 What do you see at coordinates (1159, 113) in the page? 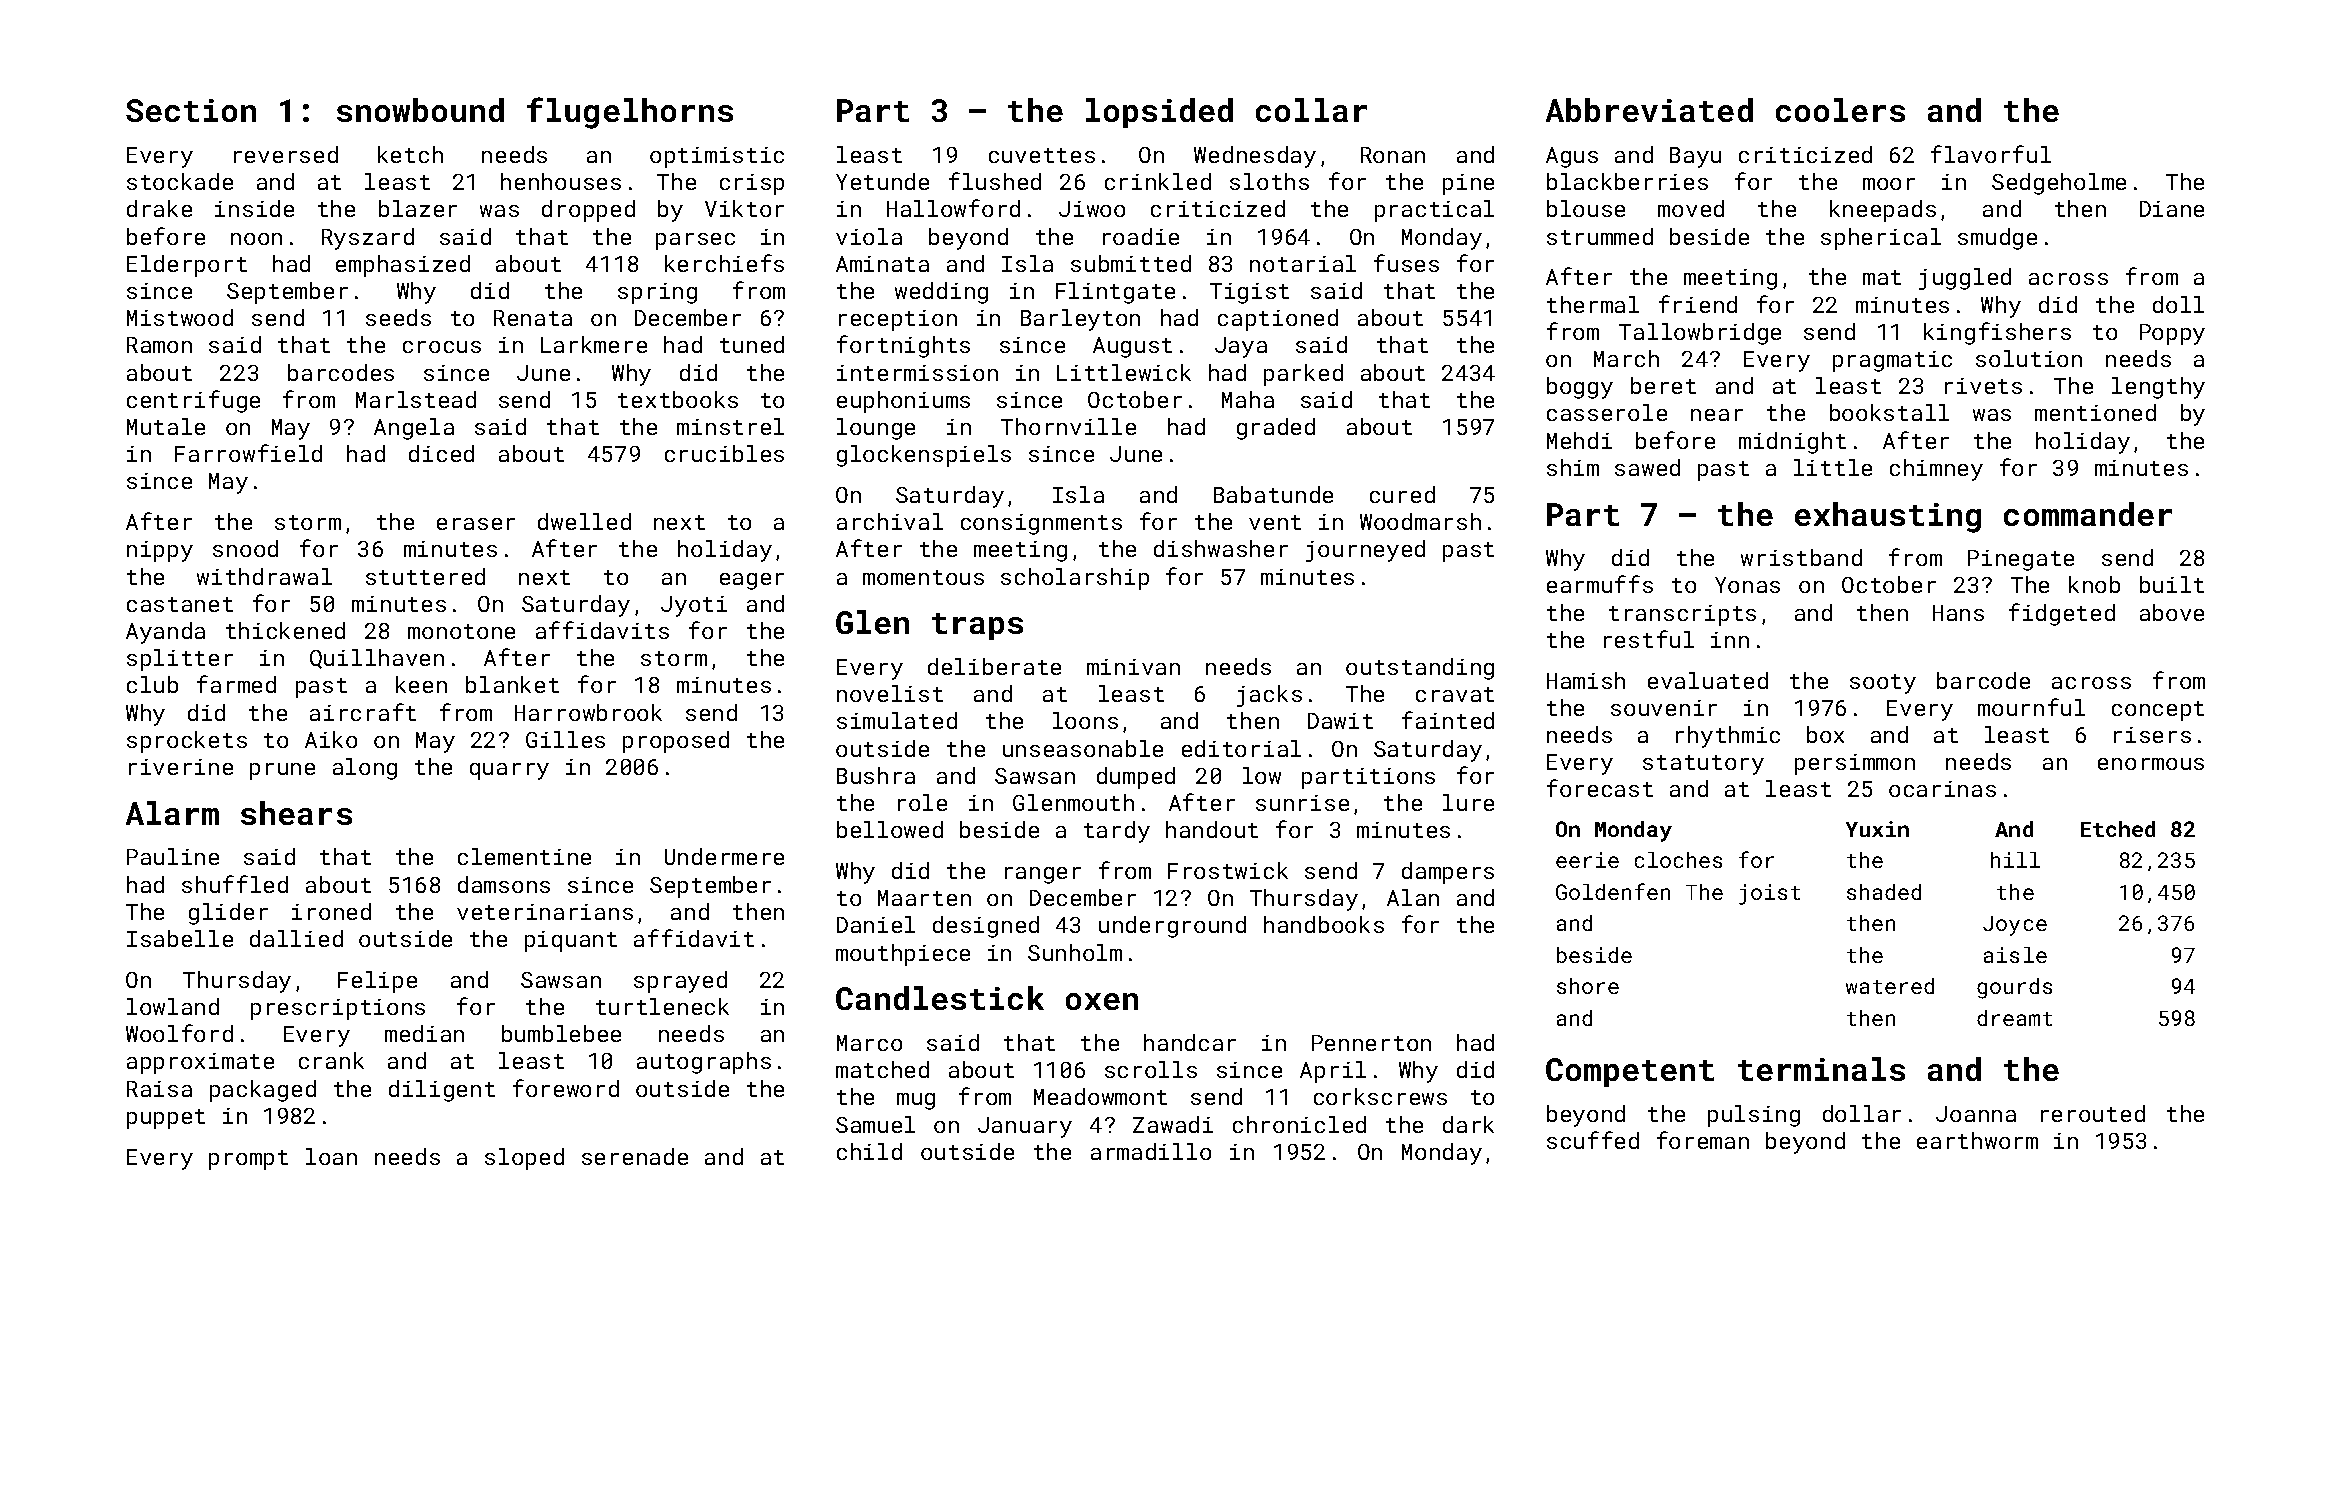
I see `lopsided` at bounding box center [1159, 113].
